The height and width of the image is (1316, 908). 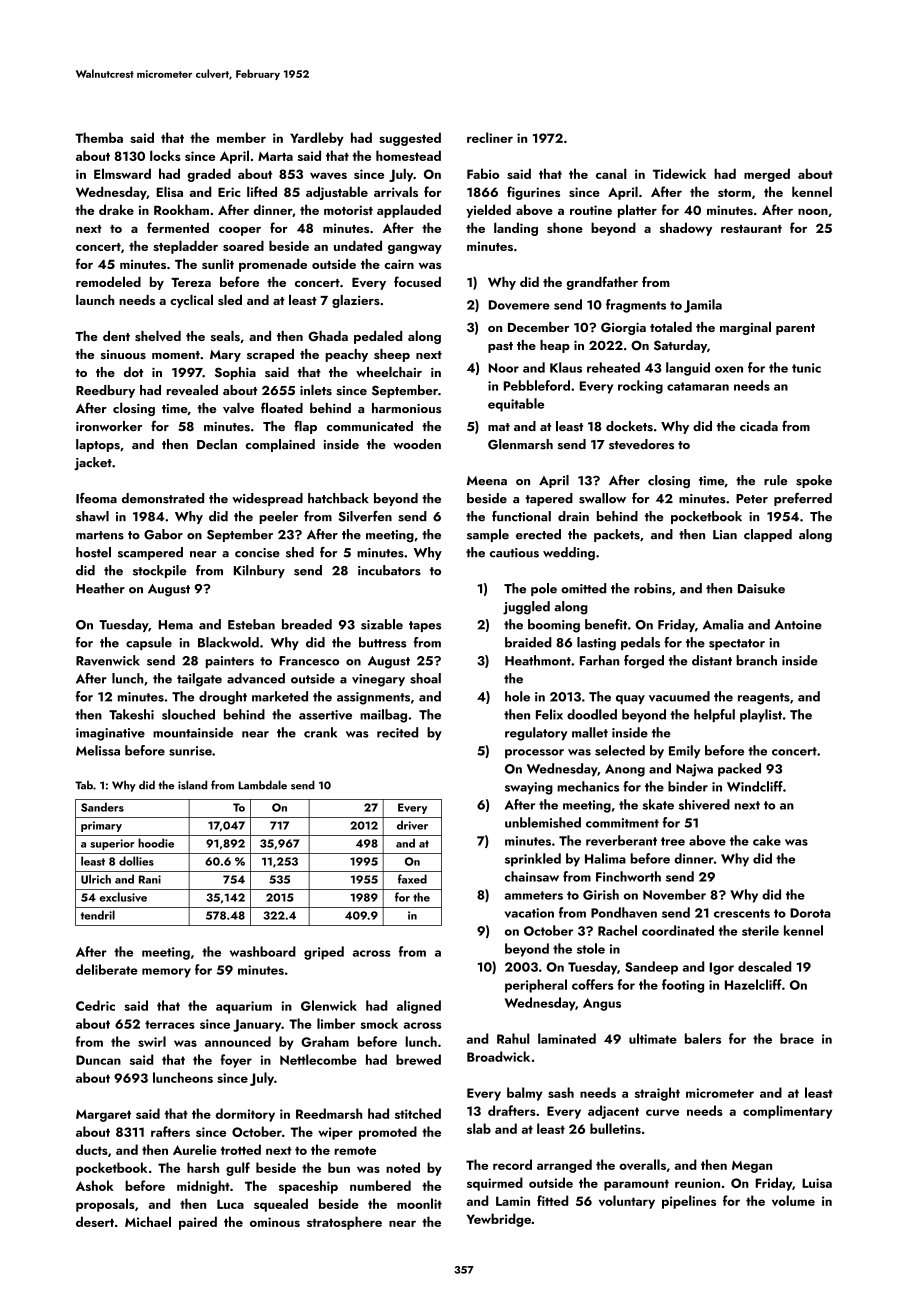 What do you see at coordinates (259, 571) in the image?
I see `Kilnbury` at bounding box center [259, 571].
